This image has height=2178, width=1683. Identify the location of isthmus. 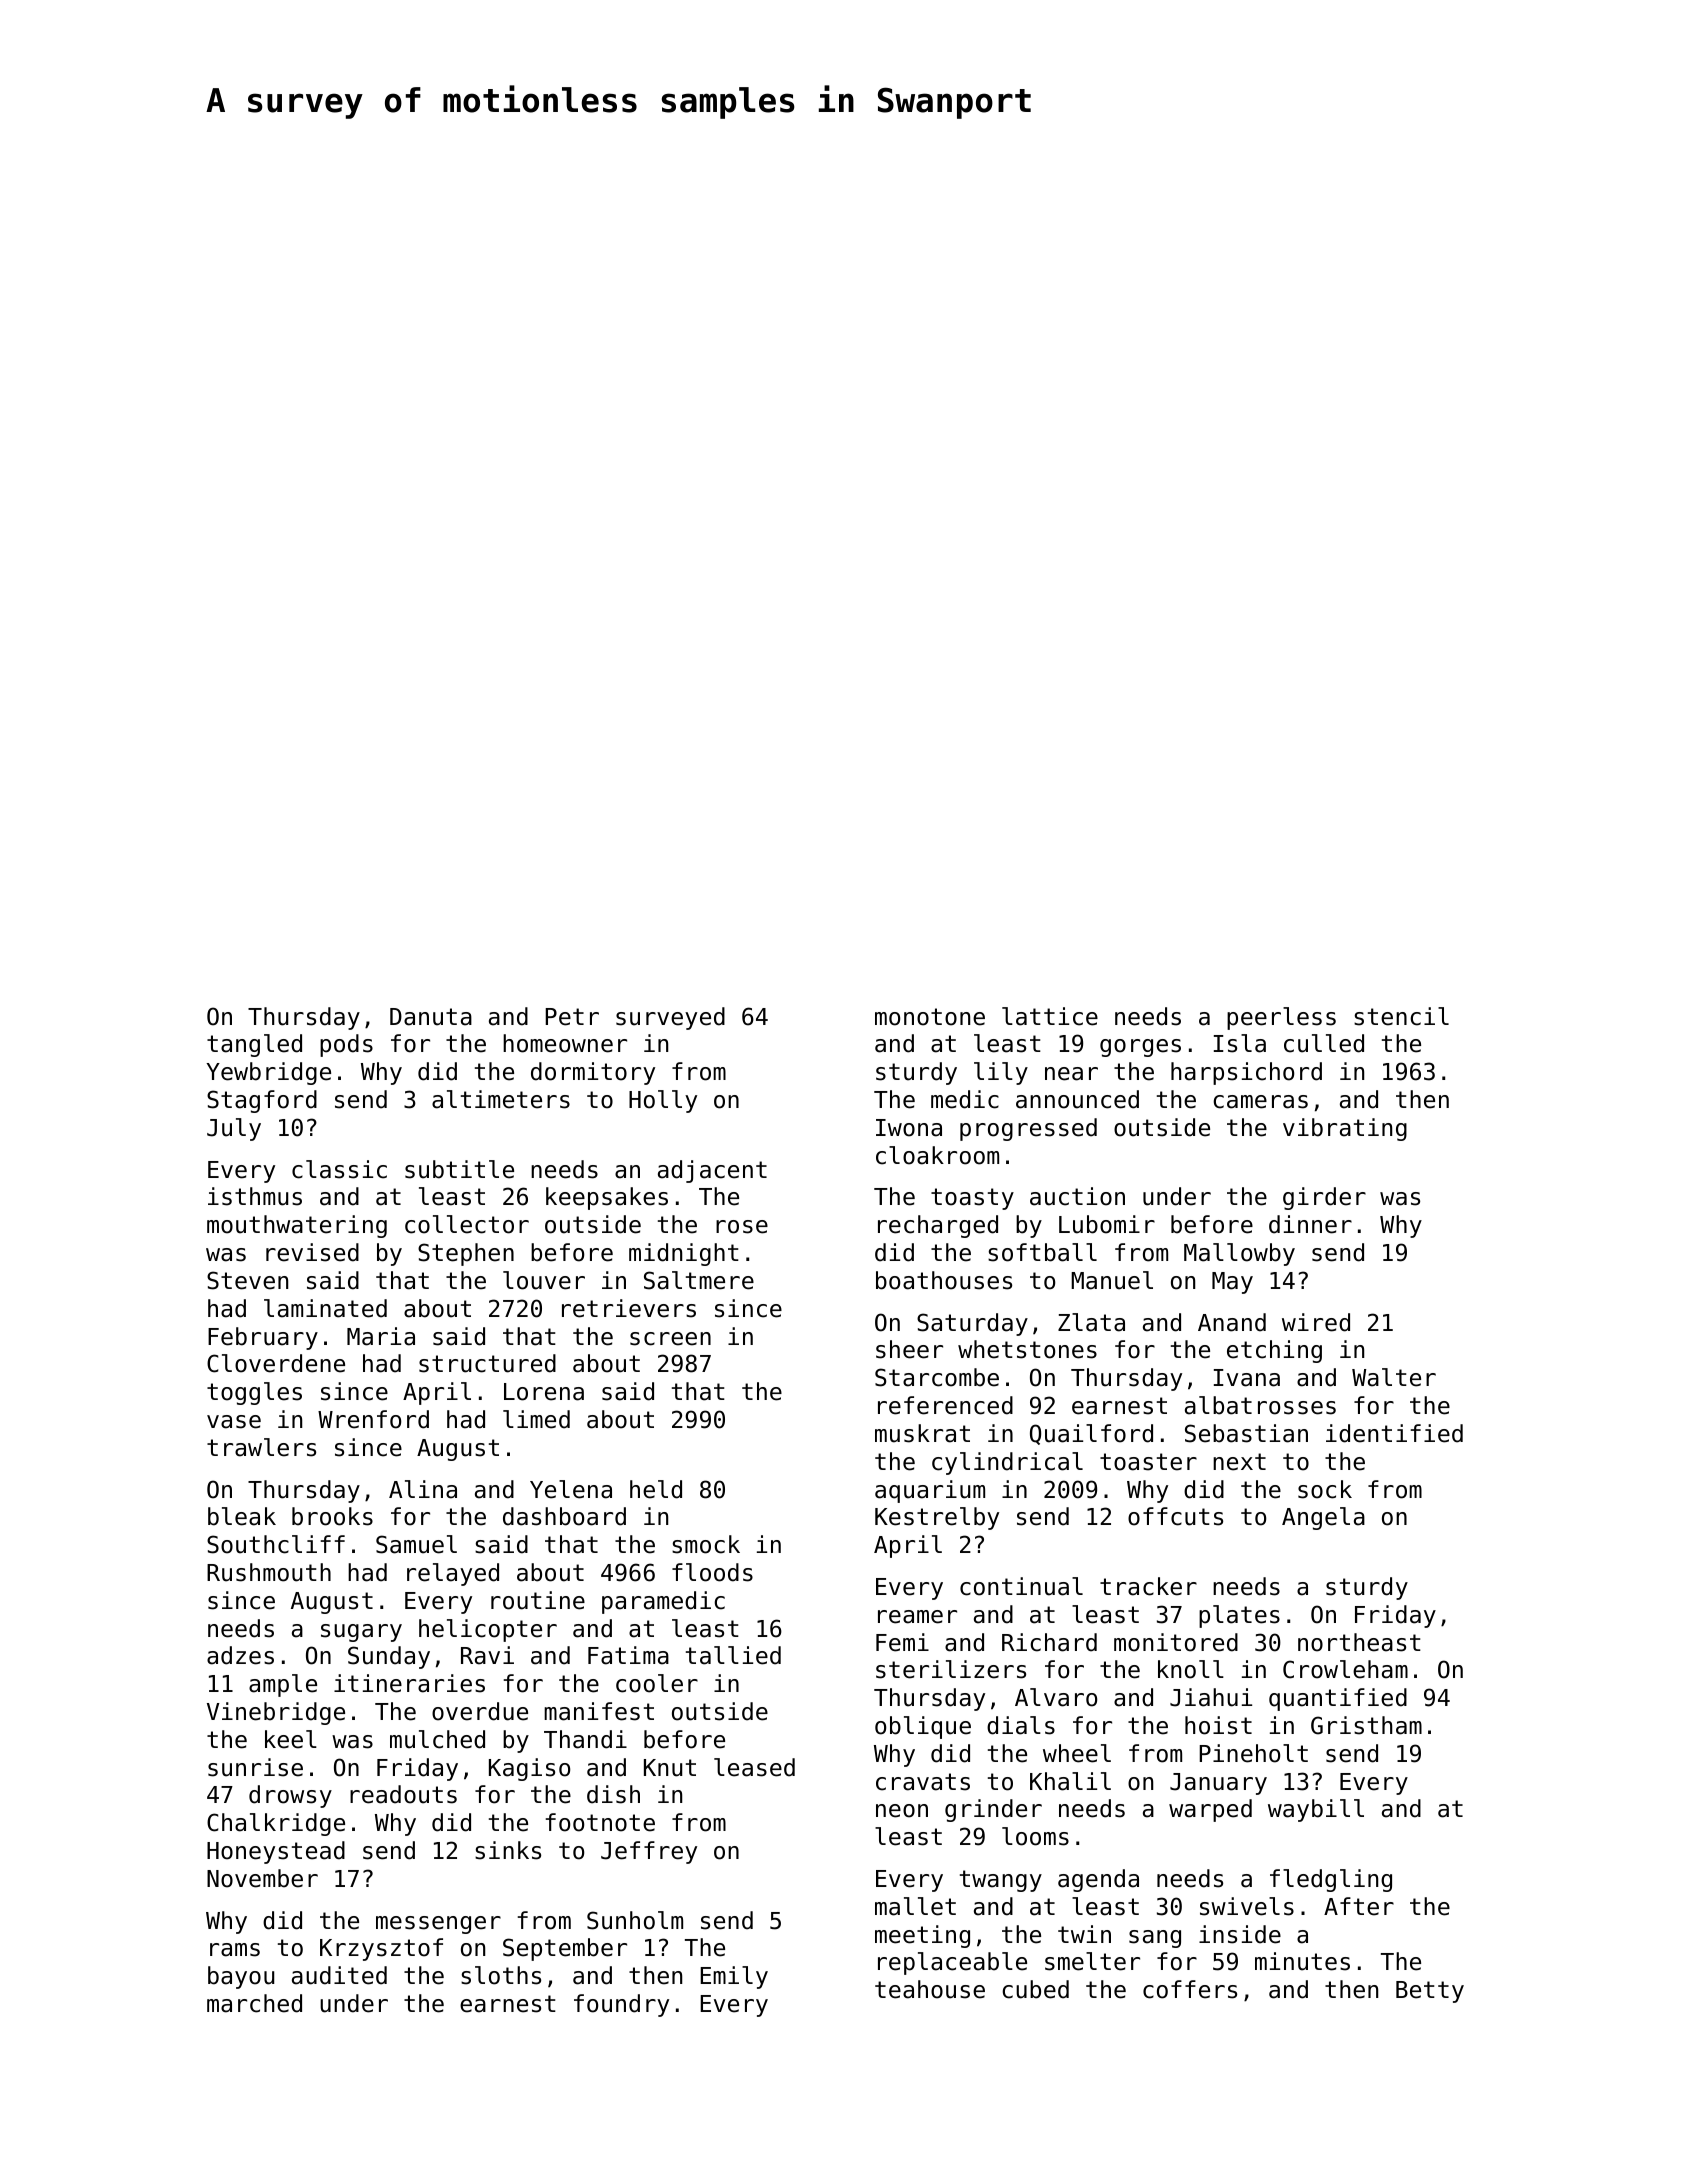
(255, 1196).
